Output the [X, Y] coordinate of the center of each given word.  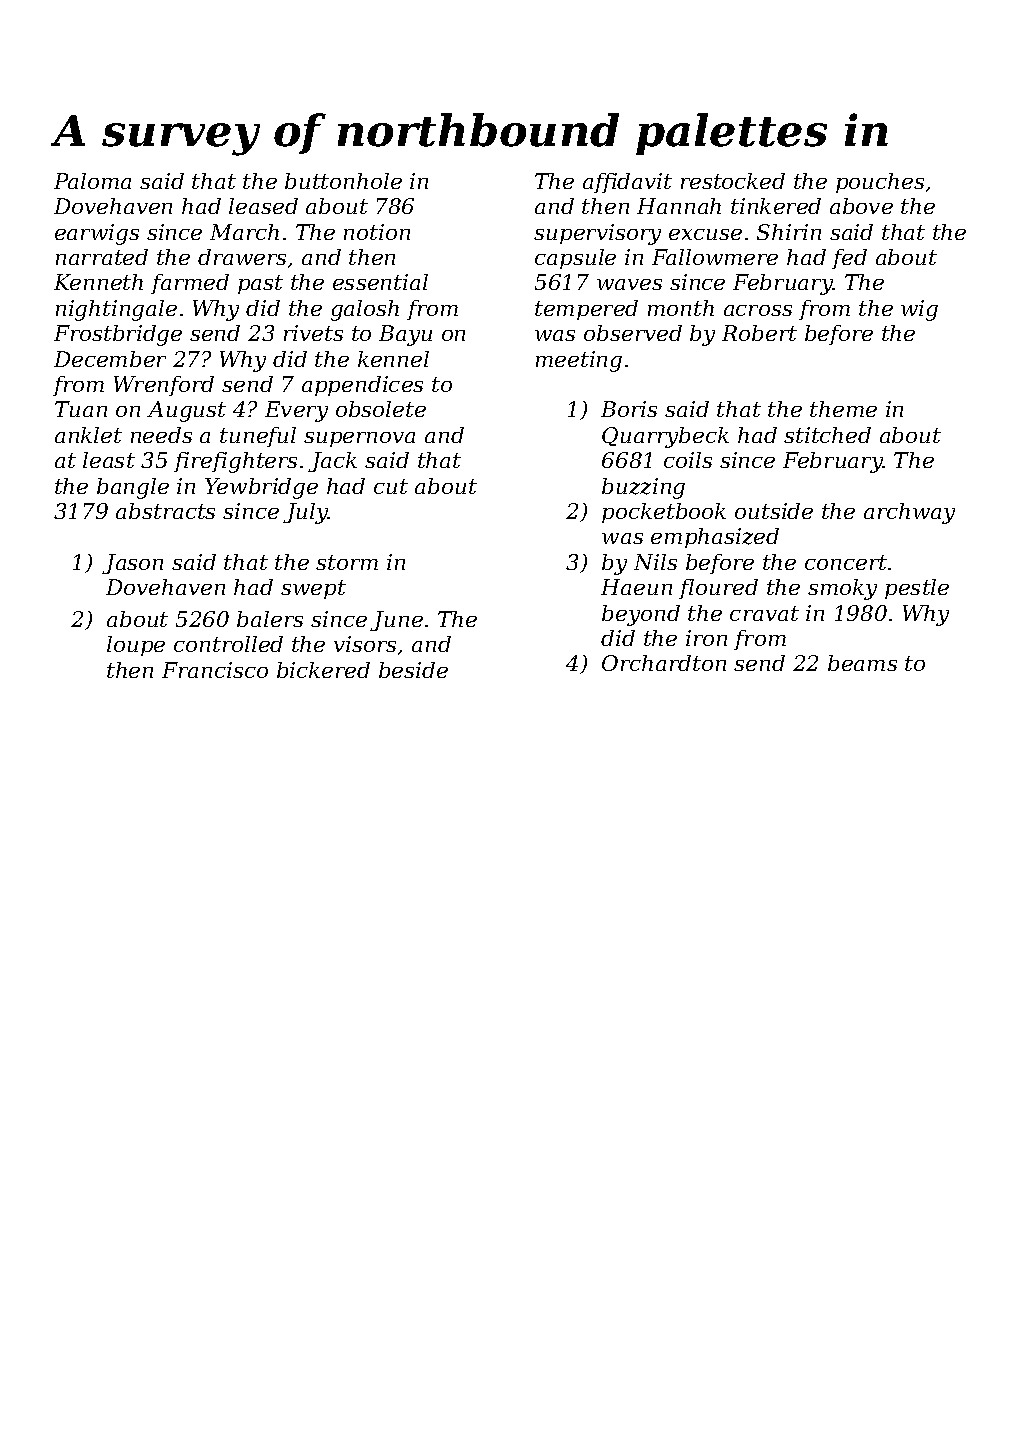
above [861, 206]
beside [413, 670]
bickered [323, 670]
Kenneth [98, 282]
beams [862, 663]
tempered [586, 310]
